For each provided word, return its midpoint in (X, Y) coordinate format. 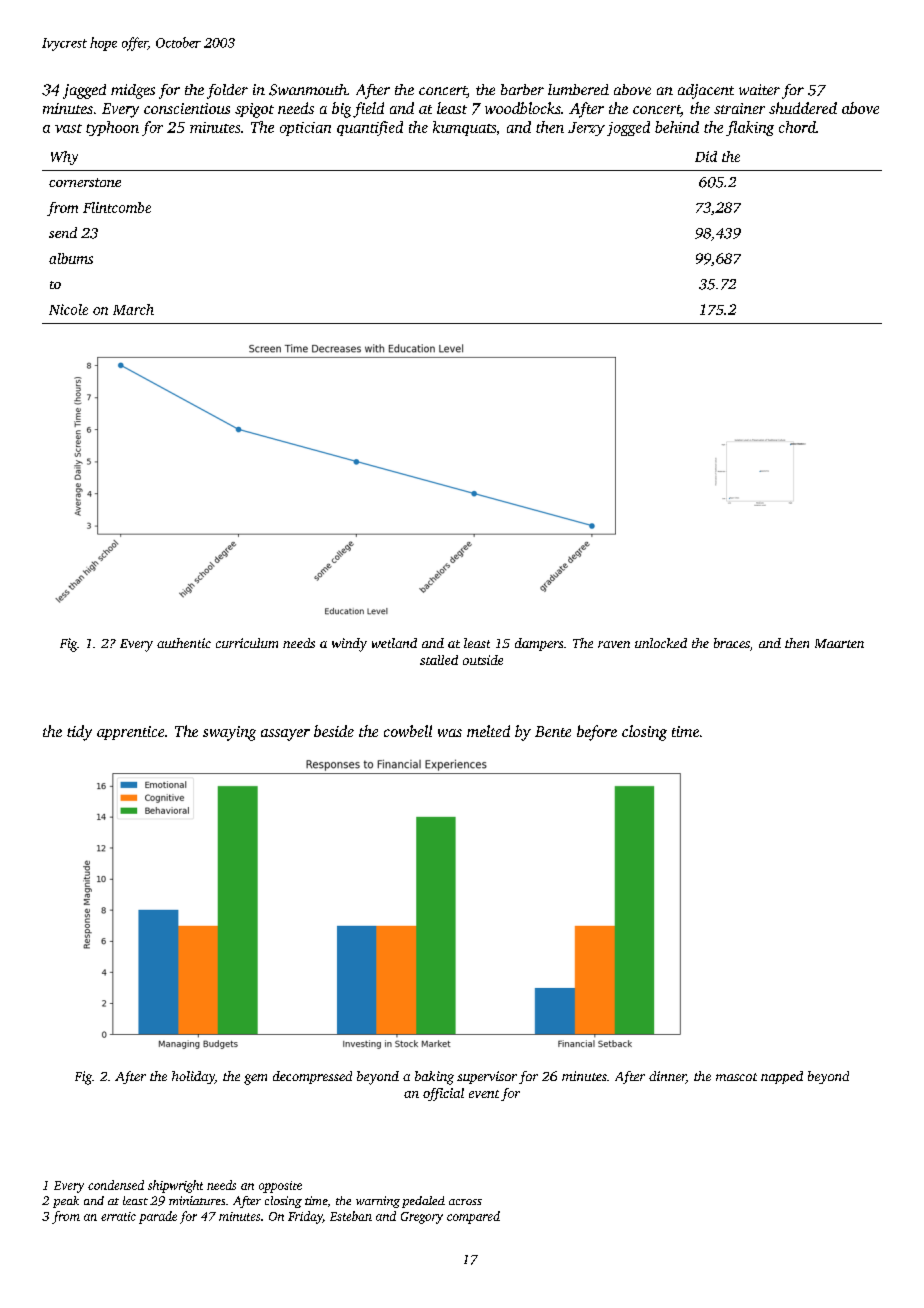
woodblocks (523, 108)
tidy (79, 733)
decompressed (312, 1077)
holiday (193, 1077)
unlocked (661, 643)
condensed (116, 1185)
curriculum (247, 643)
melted (488, 731)
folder (227, 91)
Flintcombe (117, 207)
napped (782, 1077)
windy (349, 645)
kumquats (464, 128)
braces (732, 643)
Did (706, 156)
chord (797, 127)
